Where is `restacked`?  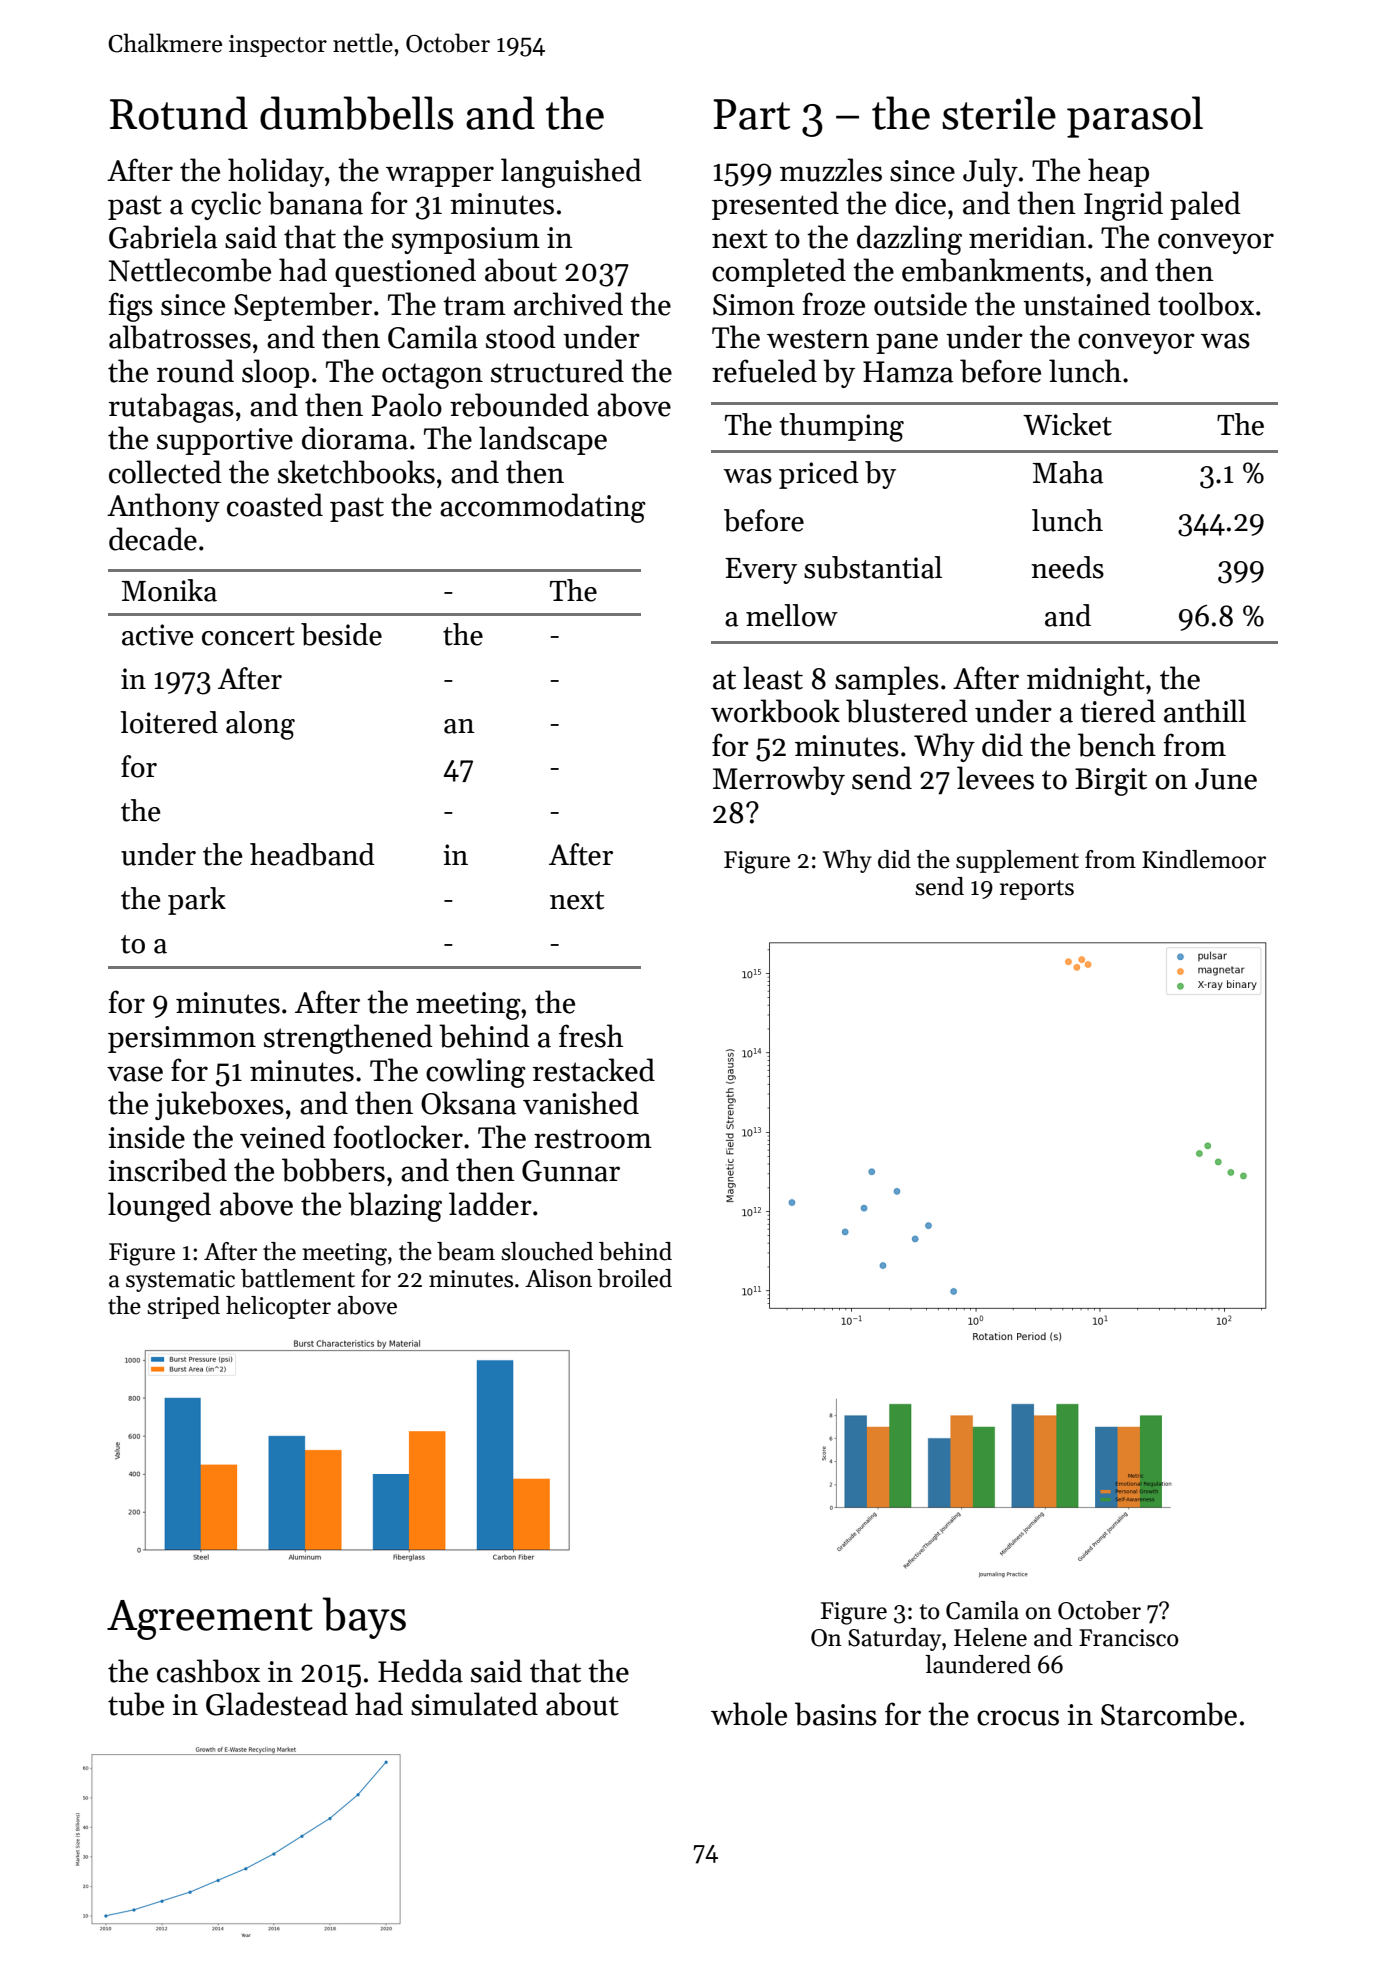 restacked is located at coordinates (594, 1070).
